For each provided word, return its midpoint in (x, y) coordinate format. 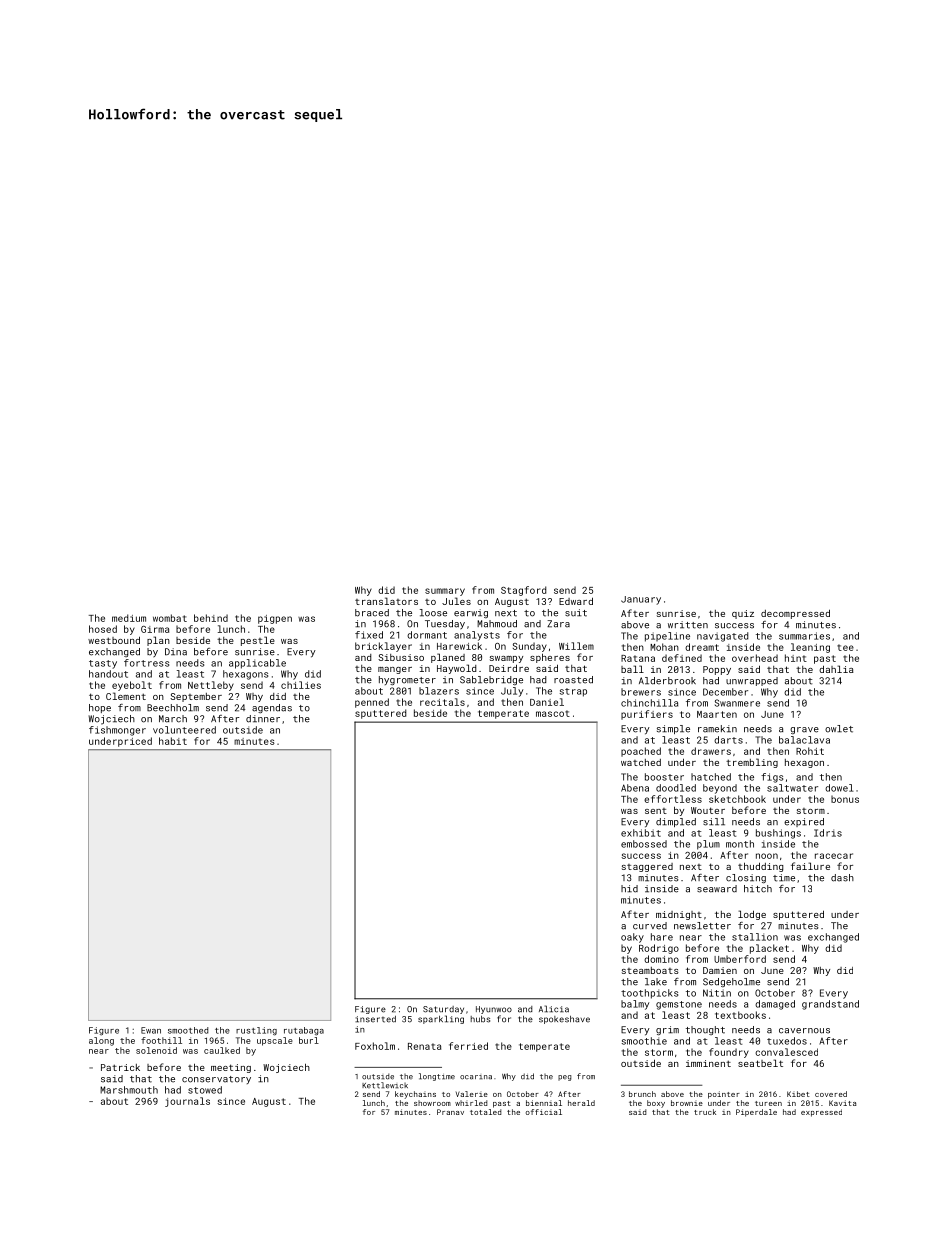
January (641, 600)
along (101, 1041)
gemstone (679, 1005)
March (173, 719)
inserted (375, 1019)
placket (769, 949)
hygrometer (407, 680)
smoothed (188, 1030)
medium (129, 618)
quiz (743, 614)
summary (445, 592)
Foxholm (375, 1046)
